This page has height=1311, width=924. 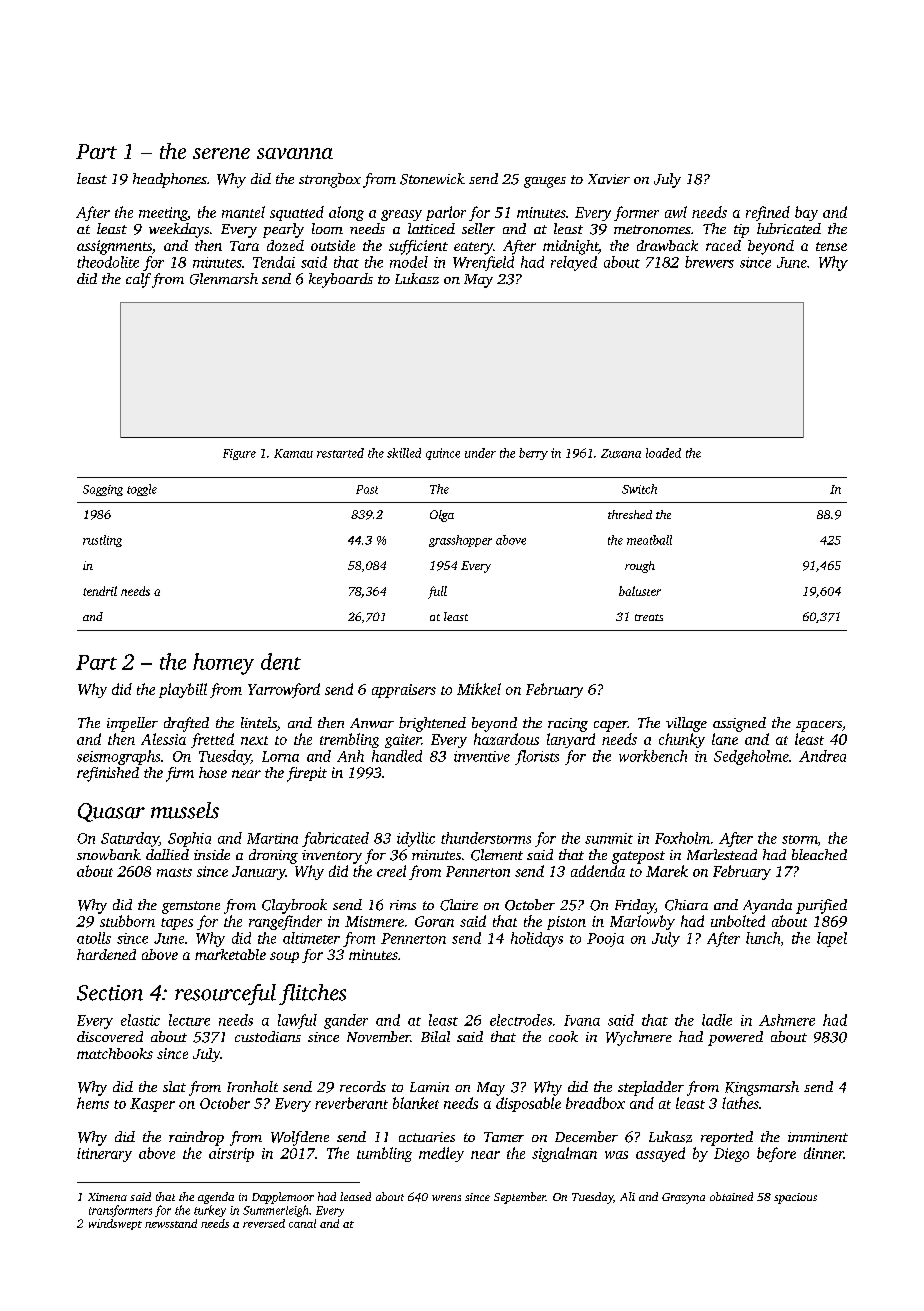 What do you see at coordinates (763, 938) in the page?
I see `lunch` at bounding box center [763, 938].
